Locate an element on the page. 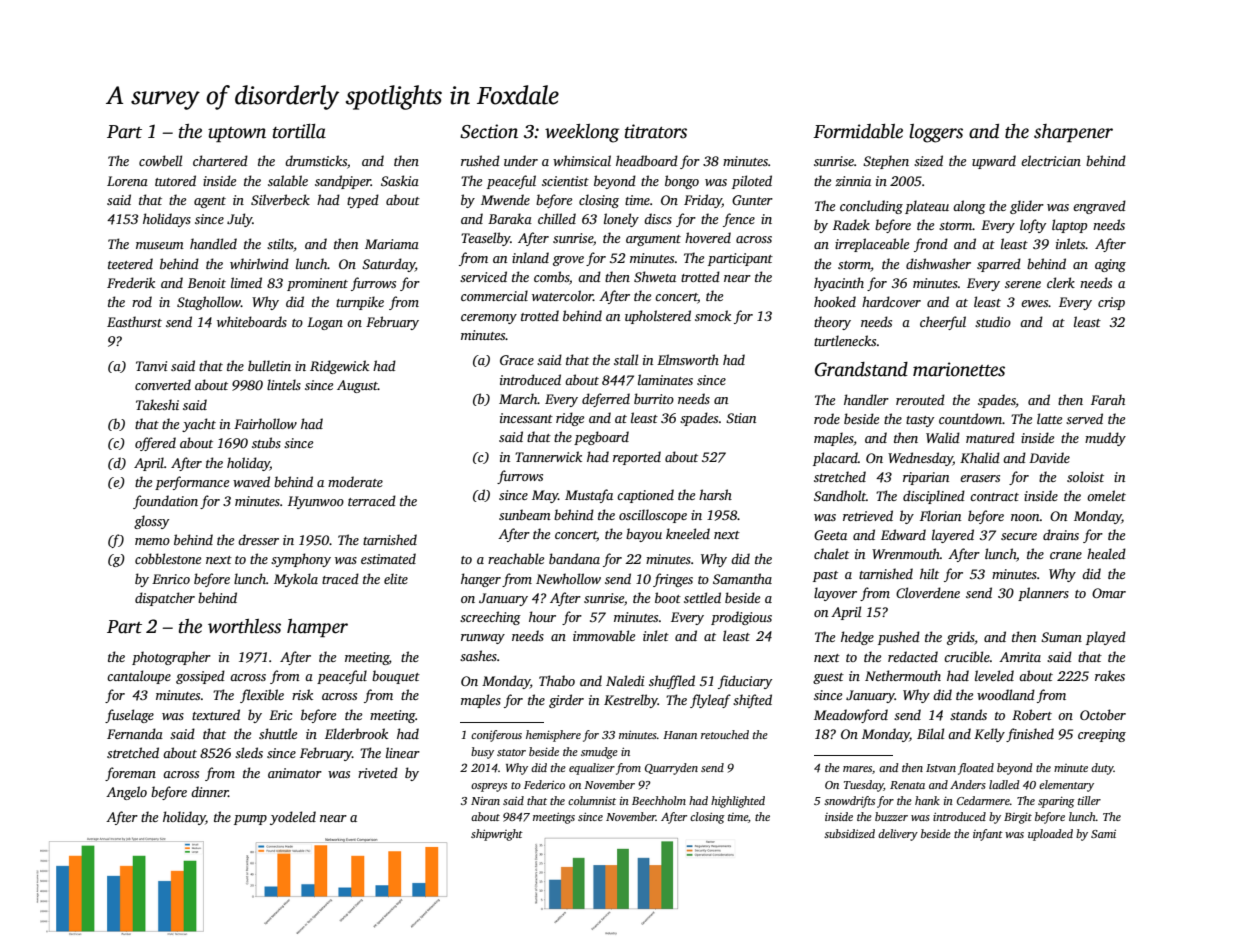 The width and height of the document is (1233, 952). yodeled is located at coordinates (293, 818).
